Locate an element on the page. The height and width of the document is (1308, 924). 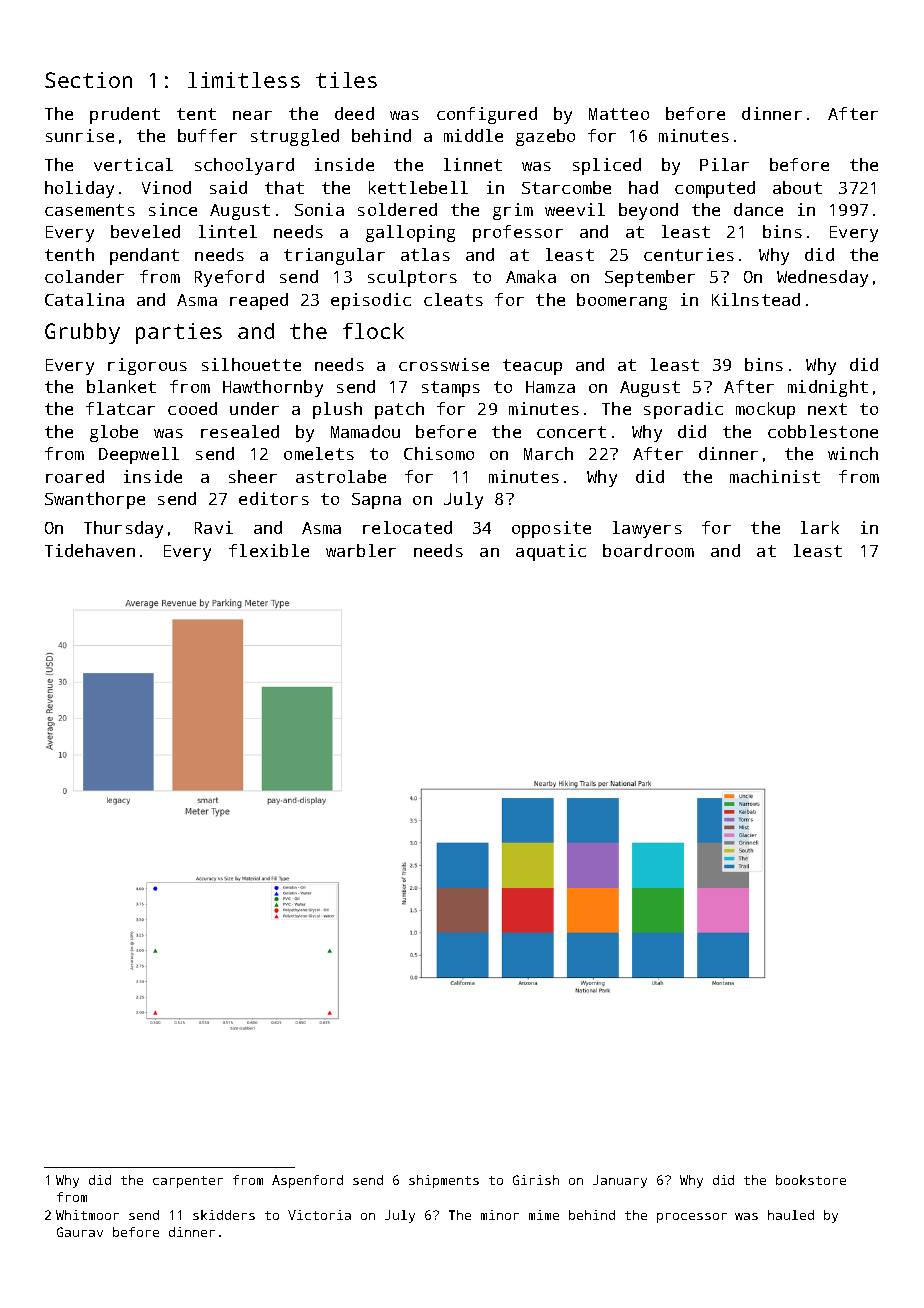
tiles is located at coordinates (346, 80).
